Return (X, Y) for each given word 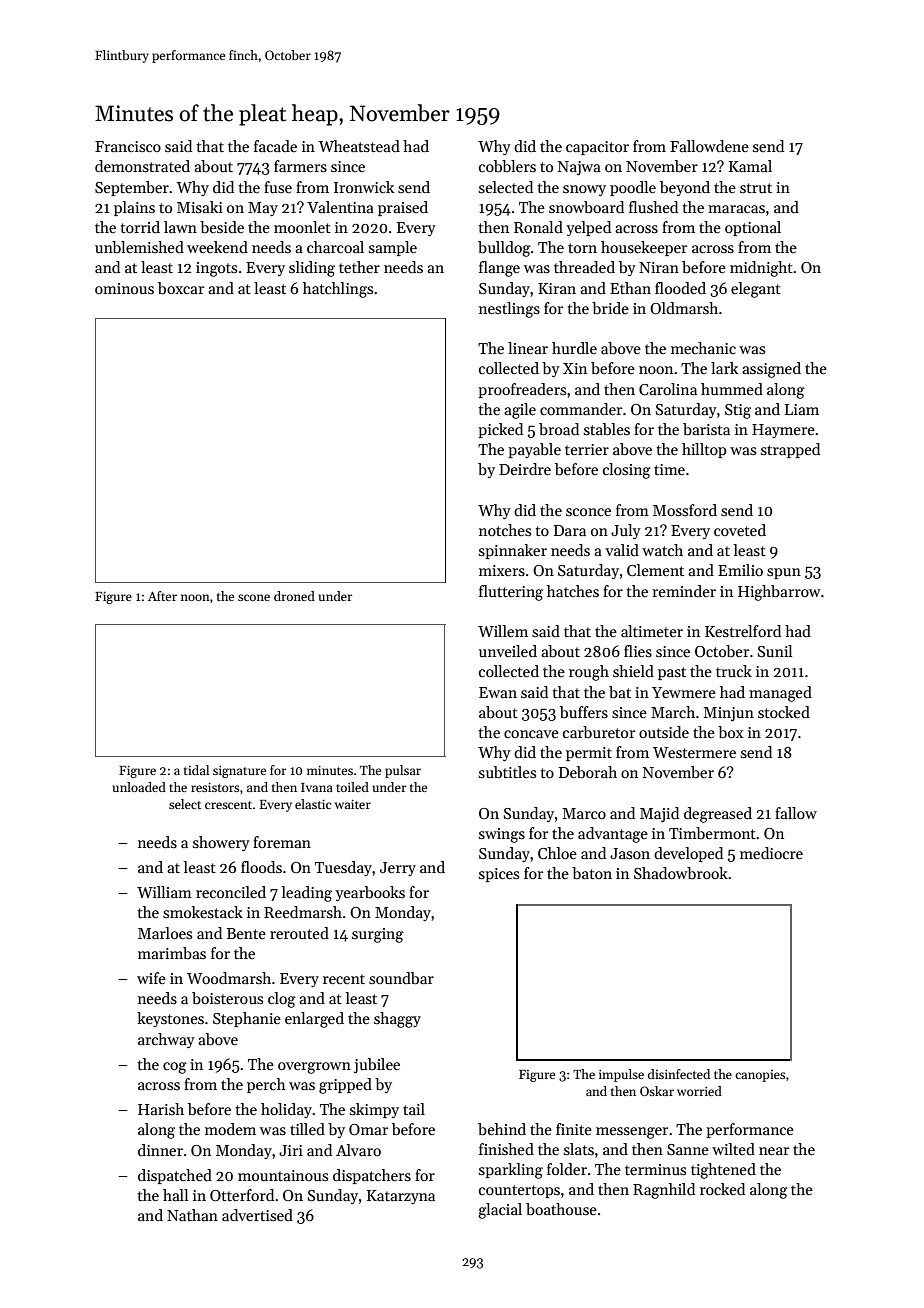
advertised (257, 1215)
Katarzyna (401, 1197)
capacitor (597, 148)
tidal (196, 770)
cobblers (507, 166)
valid (622, 550)
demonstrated (142, 166)
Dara (570, 530)
